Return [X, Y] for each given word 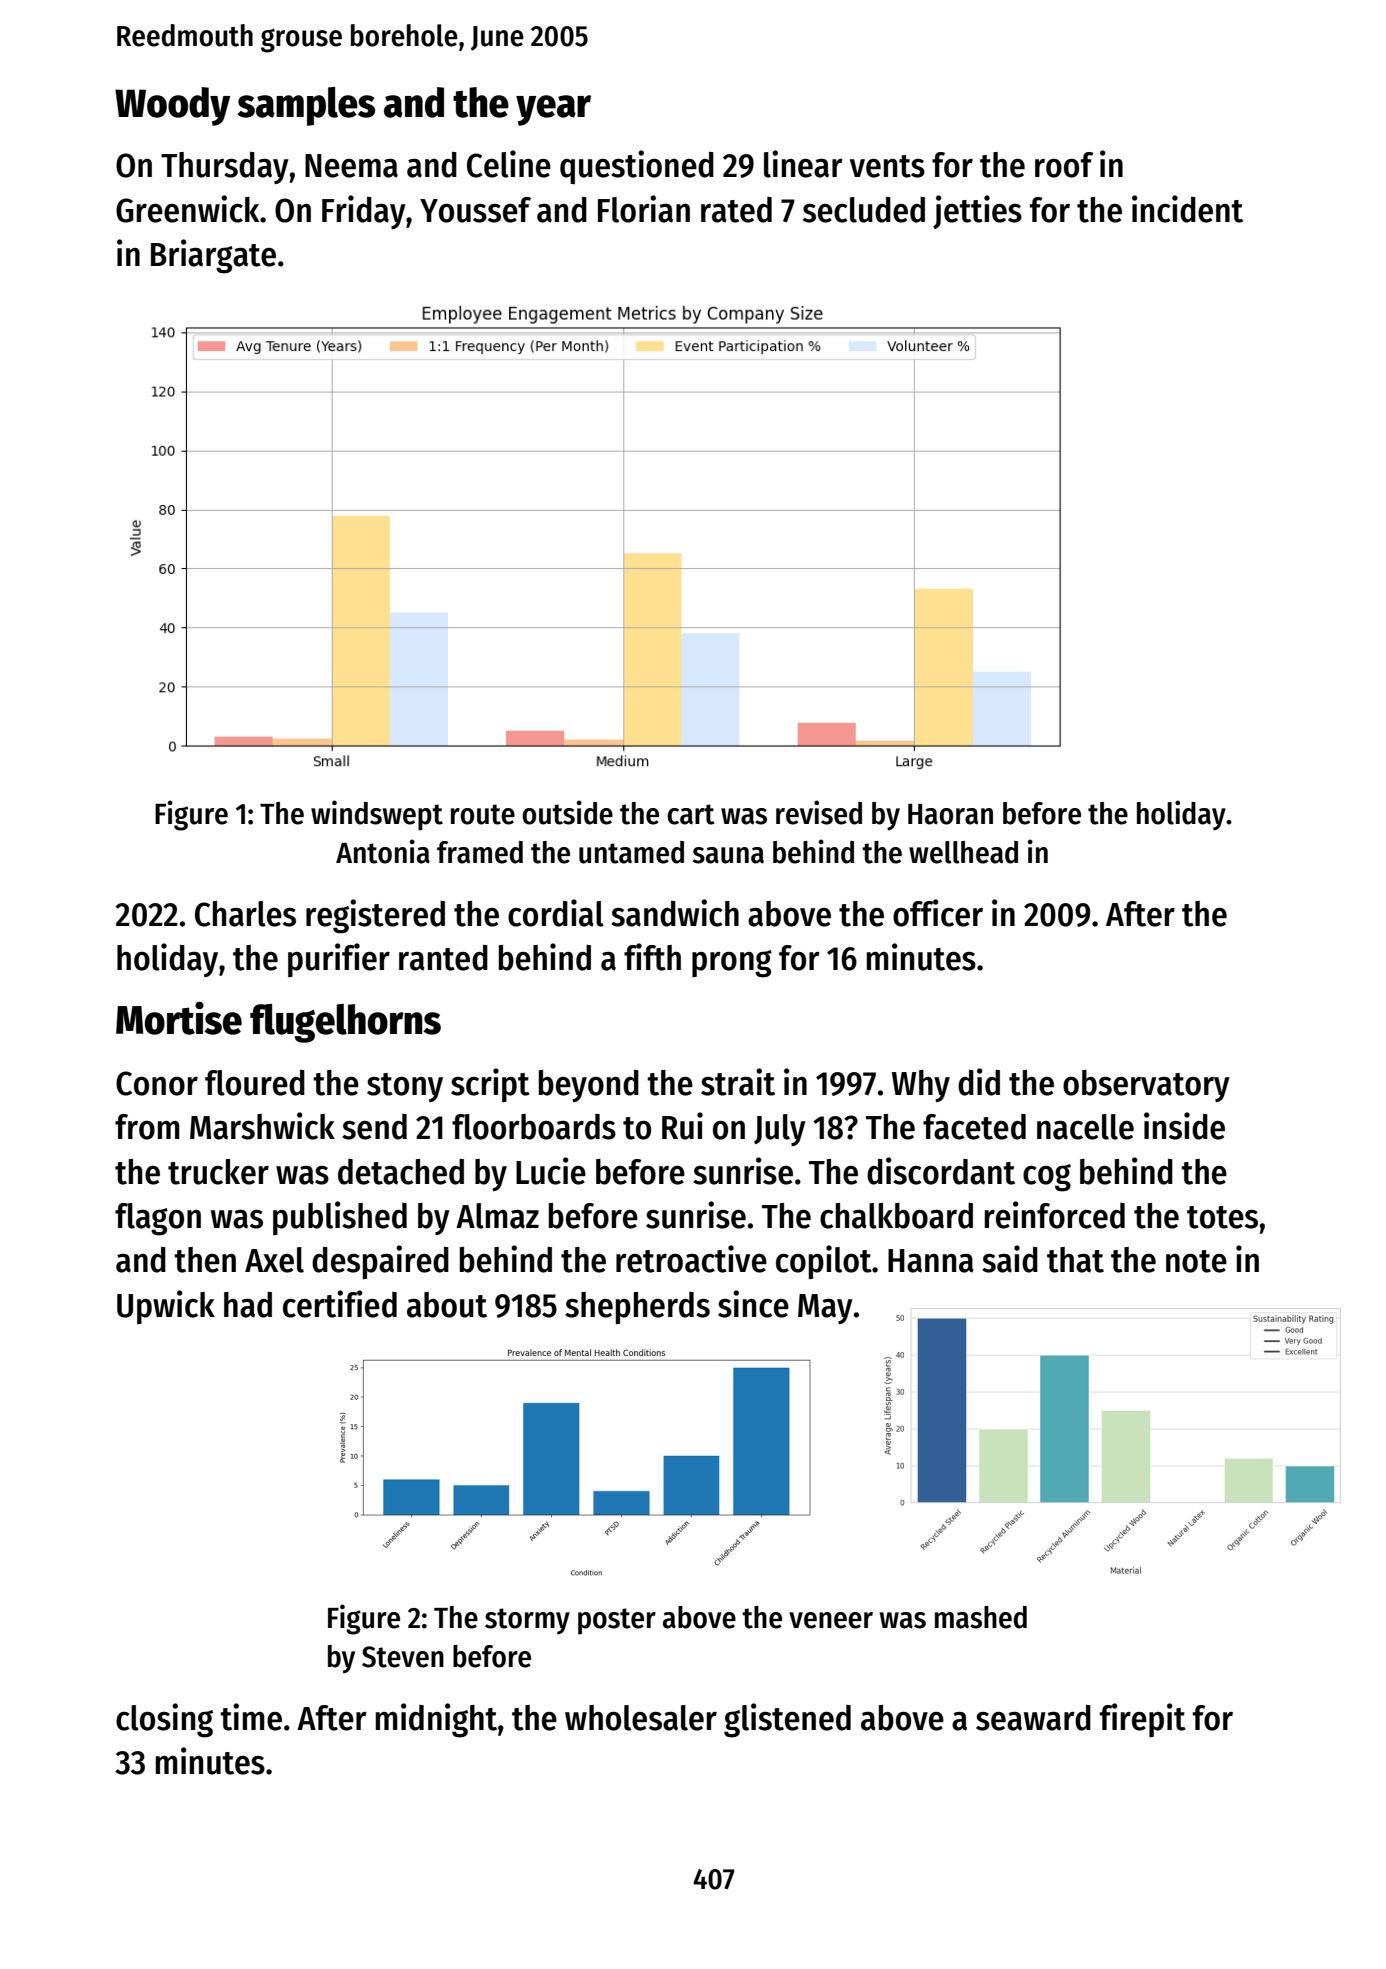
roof [1064, 165]
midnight [436, 1720]
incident [1187, 209]
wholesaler [641, 1718]
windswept [377, 815]
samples [306, 106]
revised [819, 812]
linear [803, 164]
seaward [1033, 1718]
